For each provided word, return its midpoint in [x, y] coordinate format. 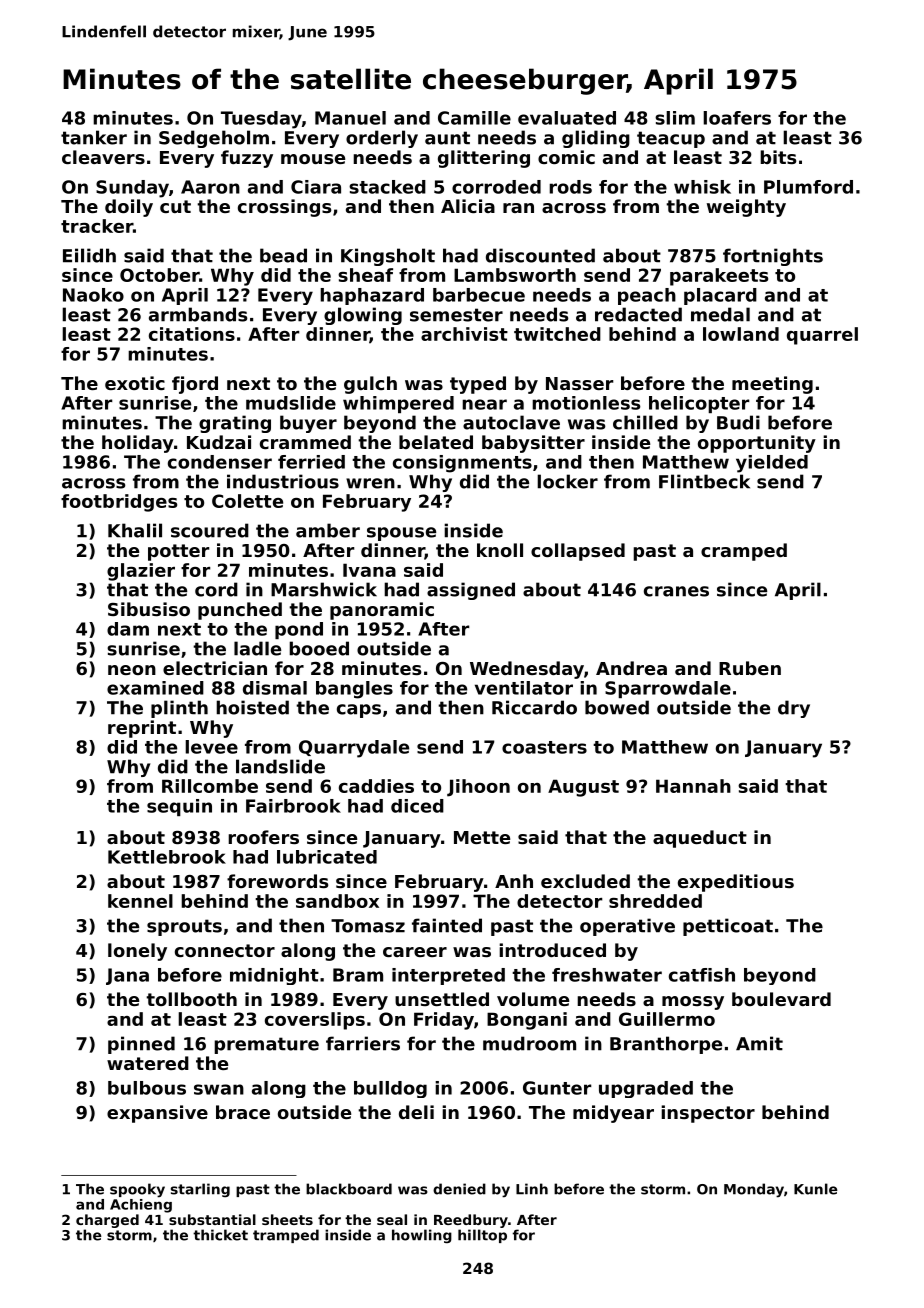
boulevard [781, 999]
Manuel [350, 118]
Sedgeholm [214, 139]
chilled [645, 422]
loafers [737, 118]
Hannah [693, 786]
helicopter [699, 404]
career [415, 952]
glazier [141, 572]
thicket [220, 1235]
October [159, 275]
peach [647, 296]
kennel [140, 901]
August [583, 788]
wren [370, 483]
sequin [179, 807]
